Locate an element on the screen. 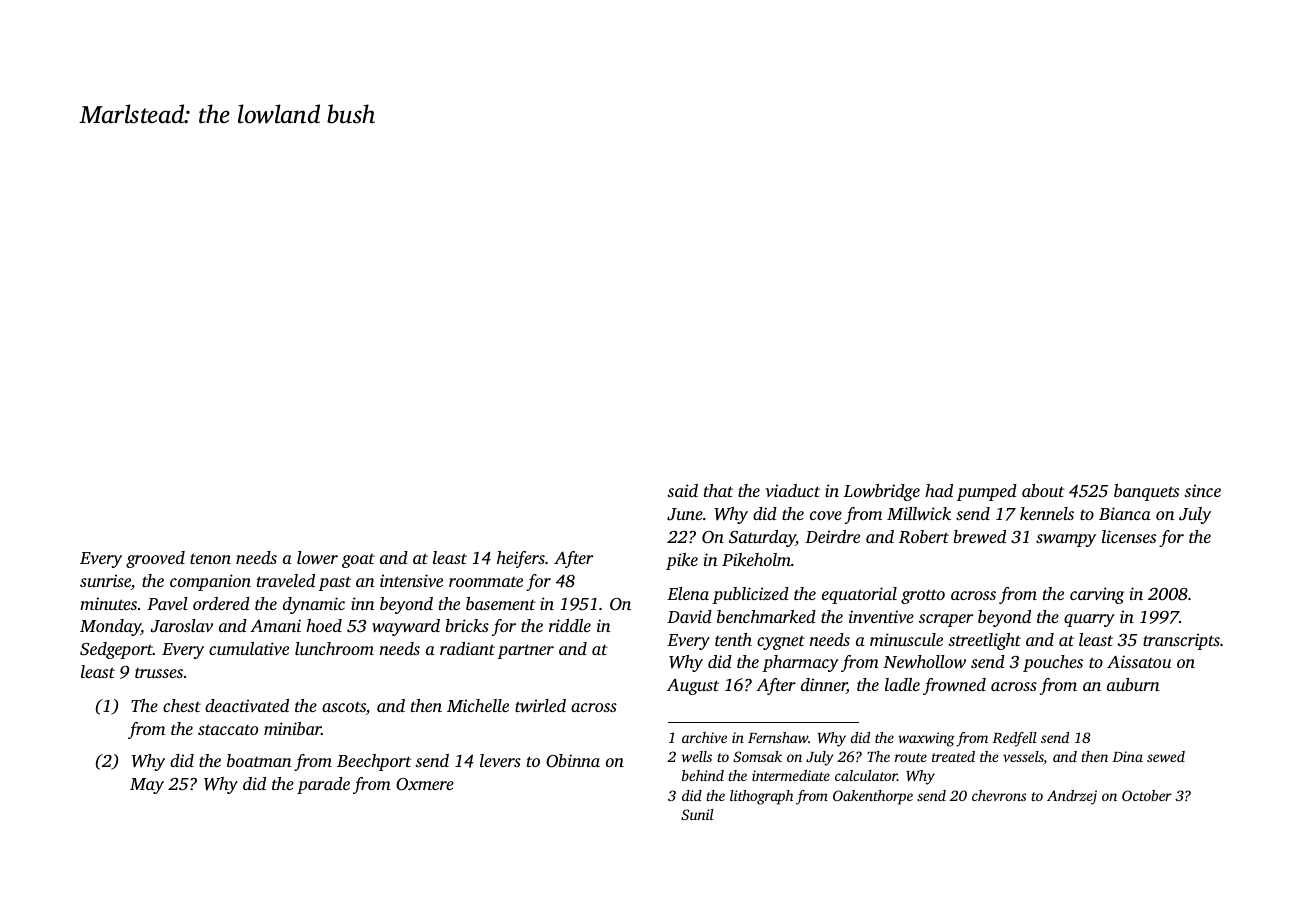 The height and width of the screenshot is (924, 1308). twirled is located at coordinates (540, 705).
